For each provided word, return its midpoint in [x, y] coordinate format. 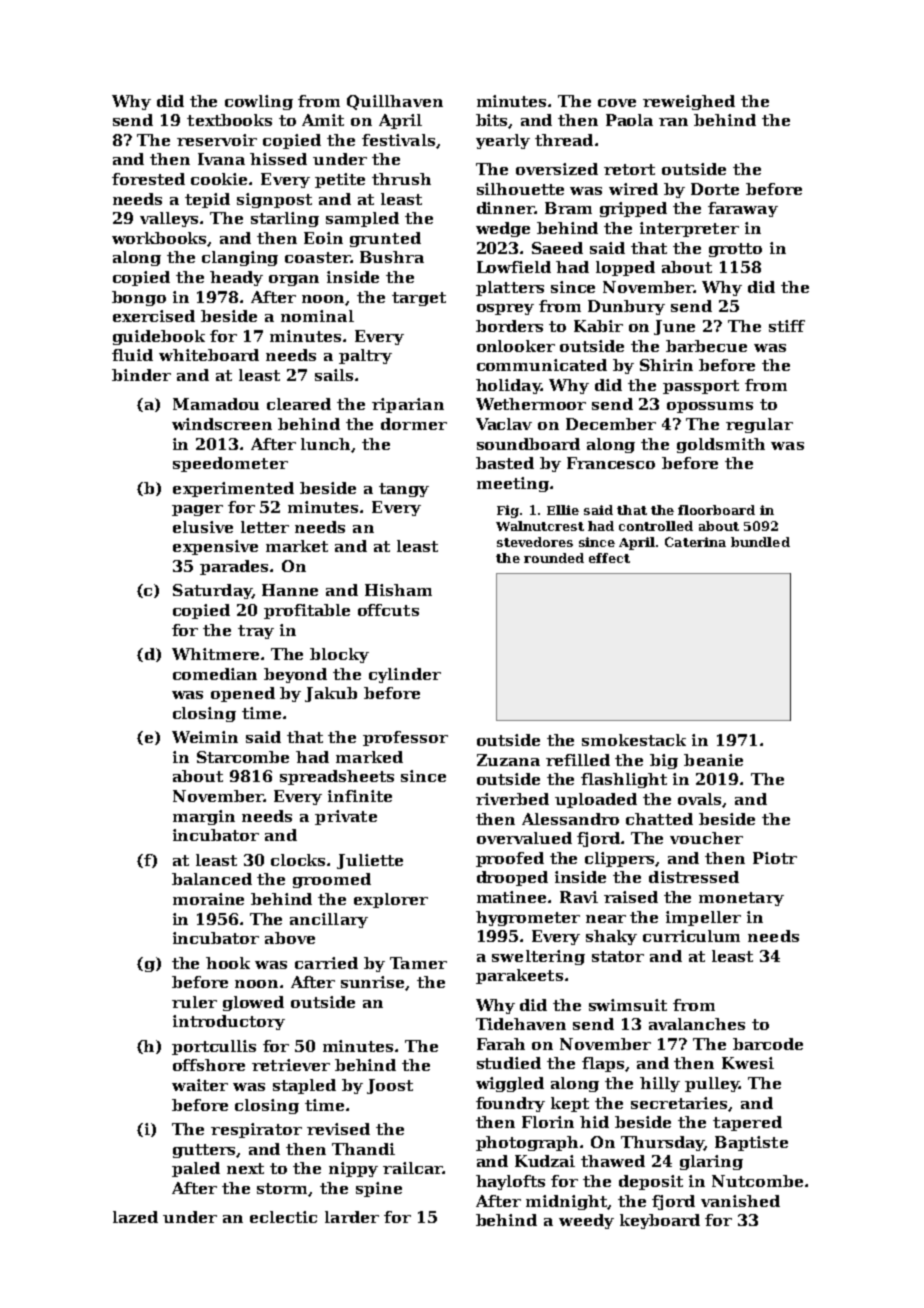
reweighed [689, 102]
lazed [135, 1217]
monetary [741, 899]
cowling [259, 102]
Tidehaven [521, 1024]
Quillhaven [395, 102]
